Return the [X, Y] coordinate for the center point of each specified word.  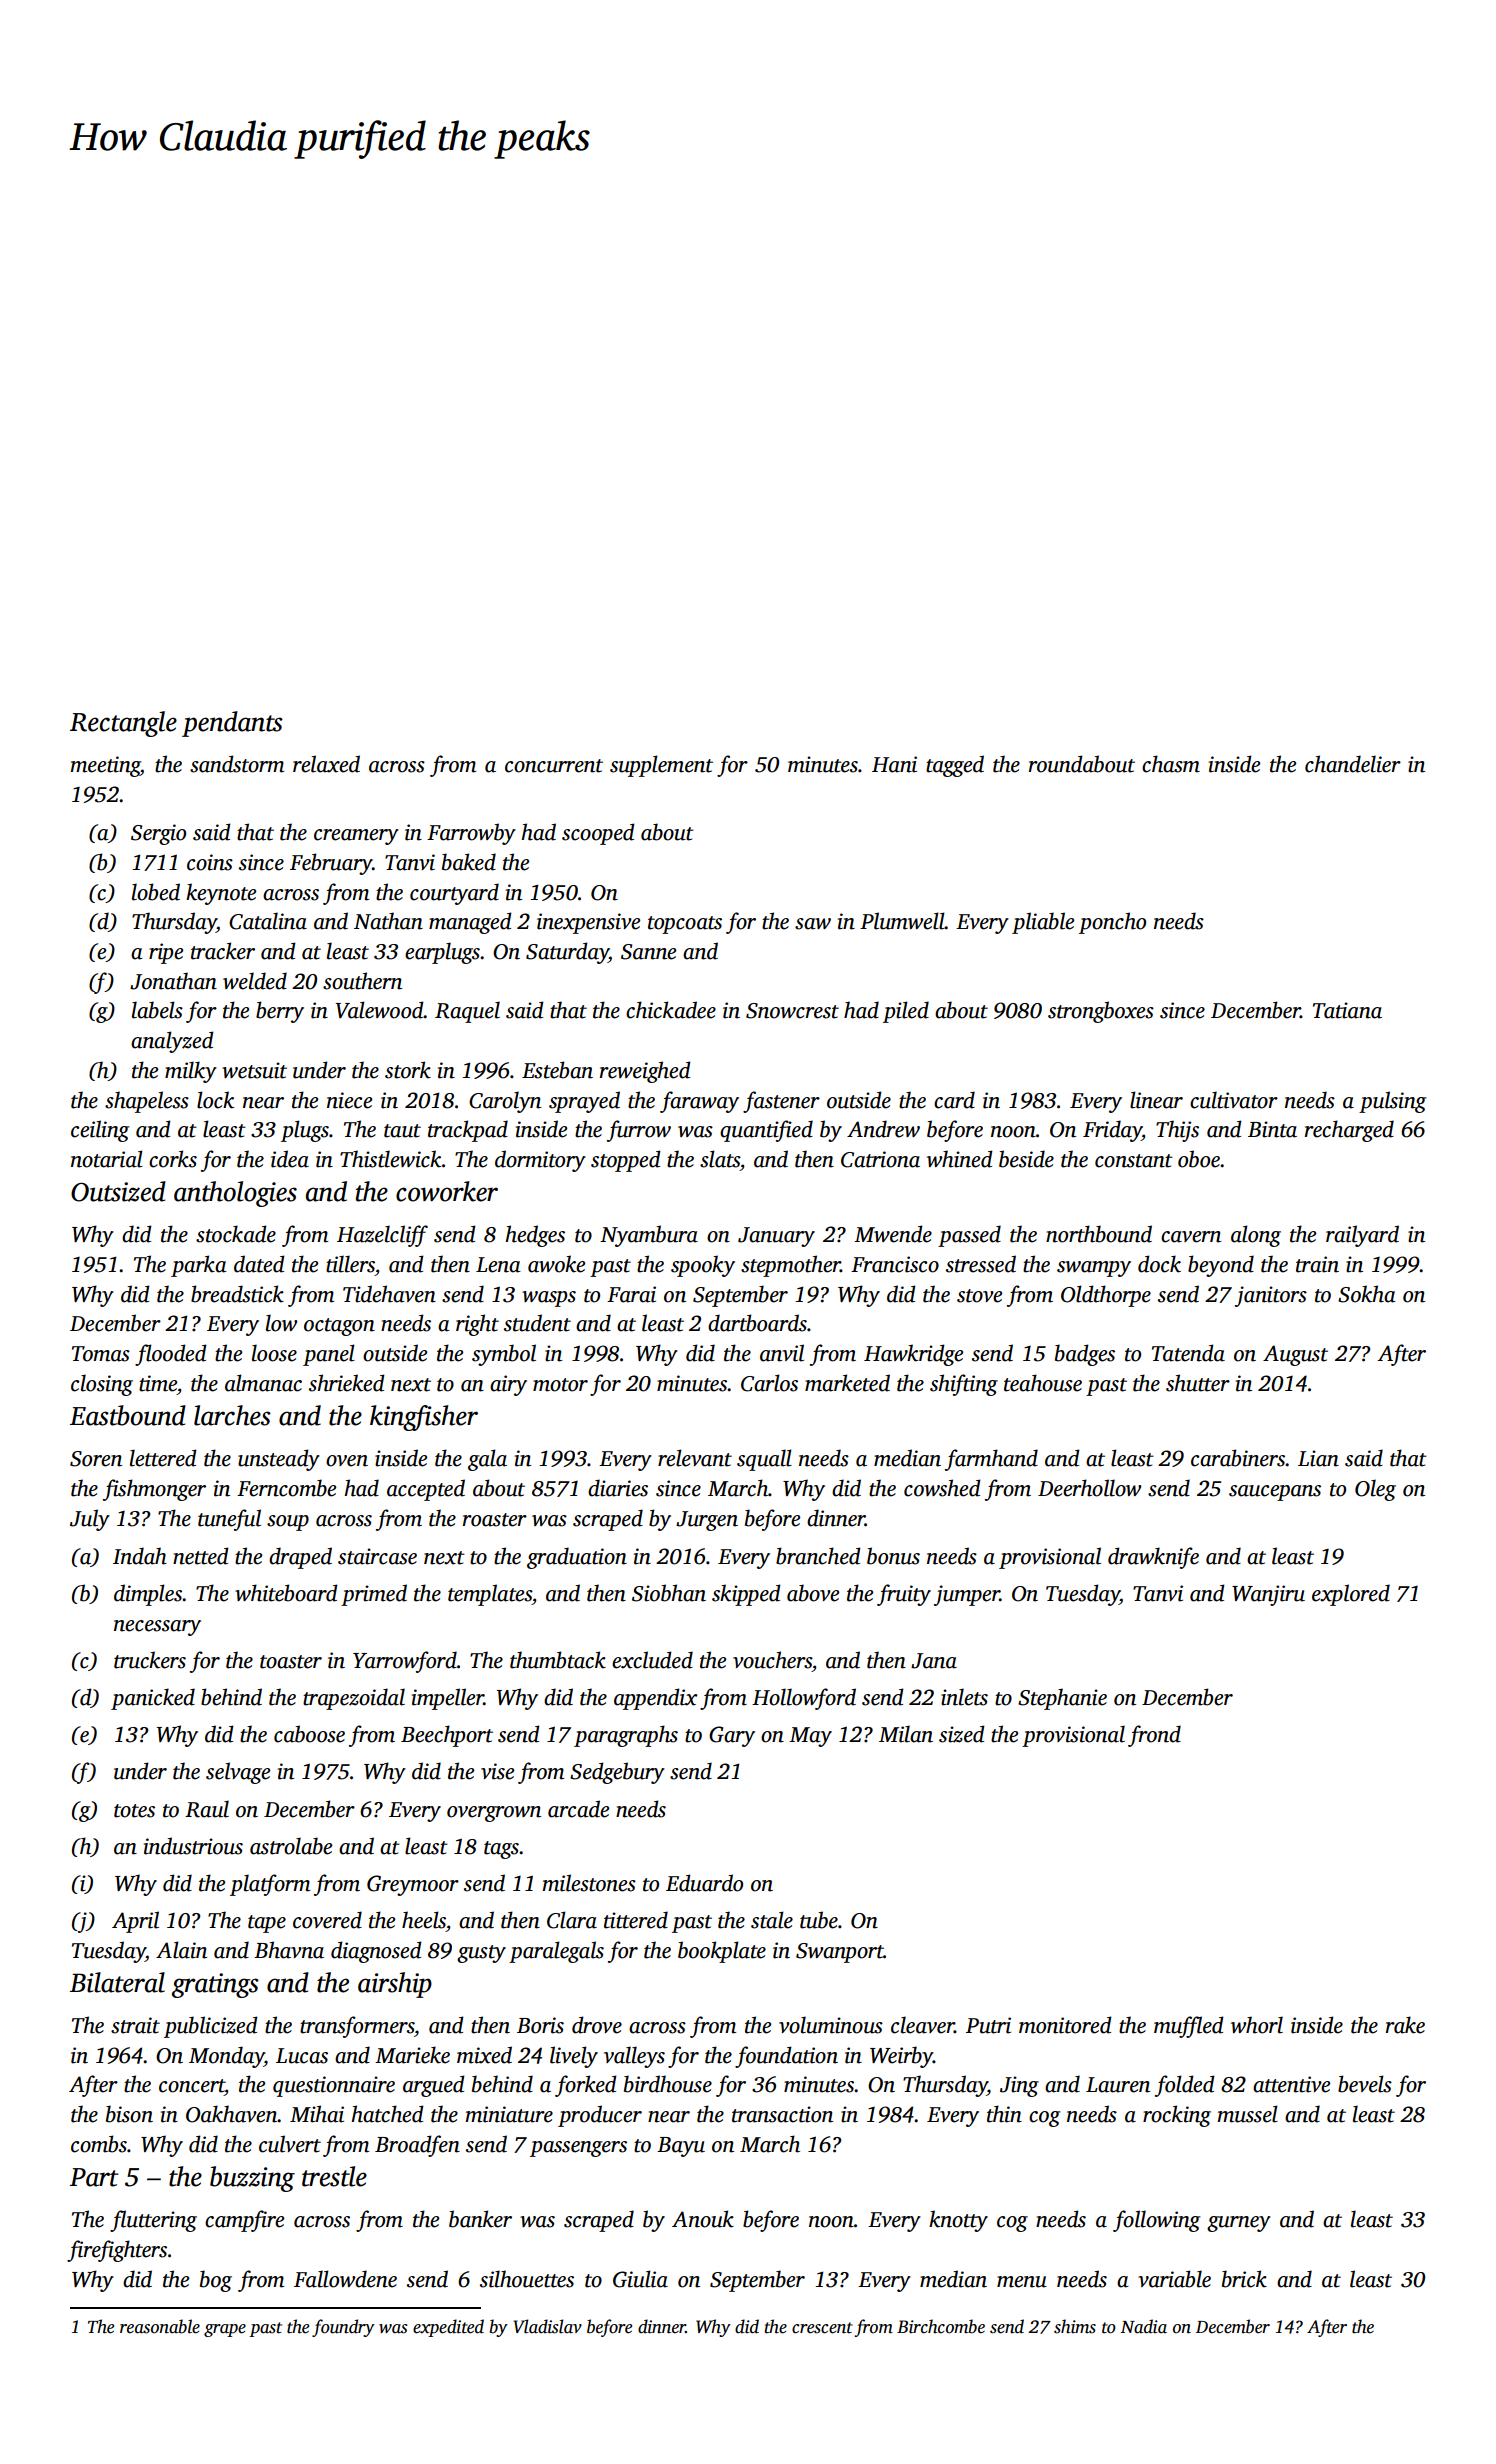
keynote [221, 894]
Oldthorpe [1106, 1296]
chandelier [1353, 764]
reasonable [160, 2326]
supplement [661, 766]
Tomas [101, 1354]
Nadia [1144, 2326]
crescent [822, 2328]
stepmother [791, 1266]
